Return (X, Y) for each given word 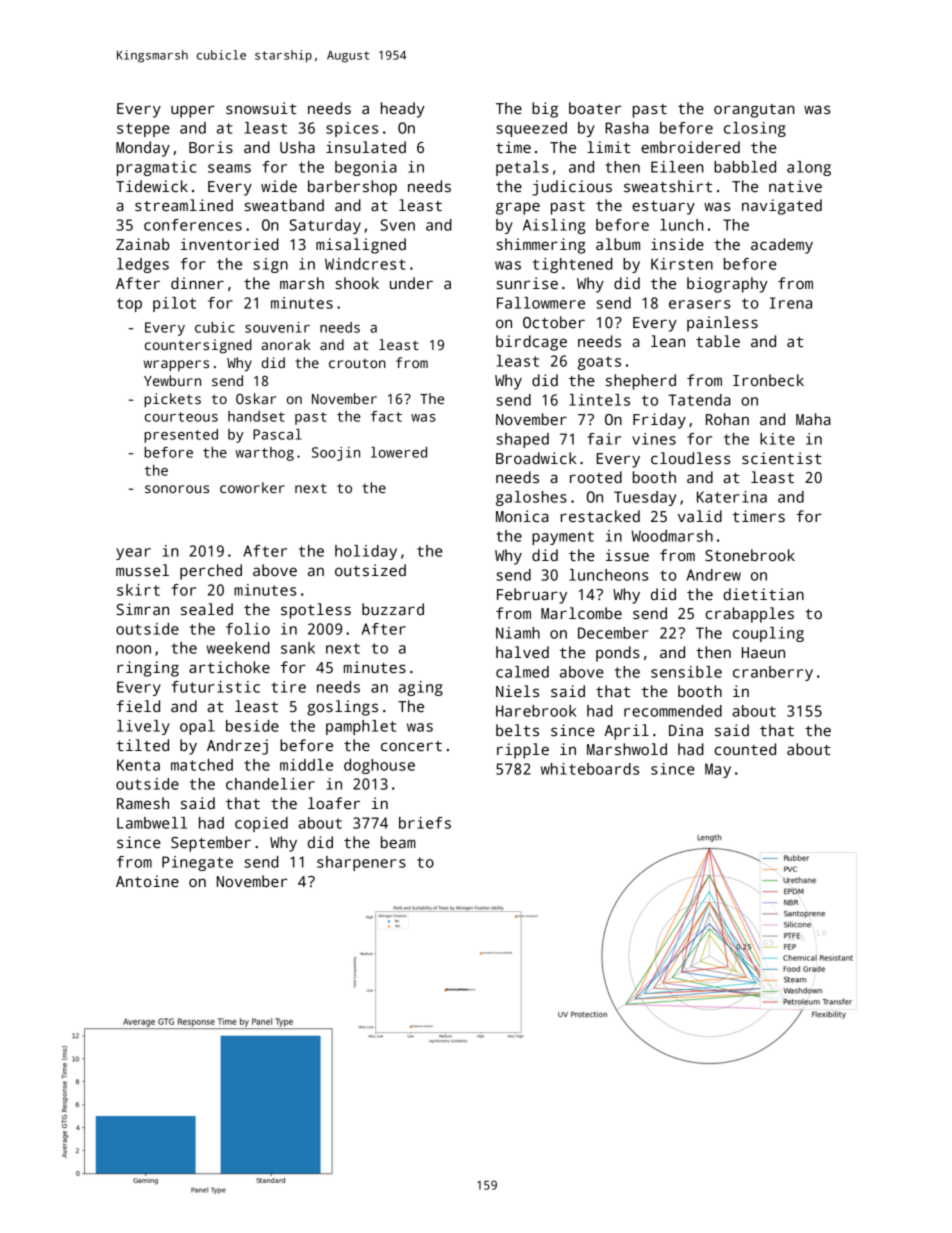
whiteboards (590, 769)
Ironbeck (768, 380)
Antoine (147, 881)
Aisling (554, 226)
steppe (143, 130)
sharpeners (361, 863)
